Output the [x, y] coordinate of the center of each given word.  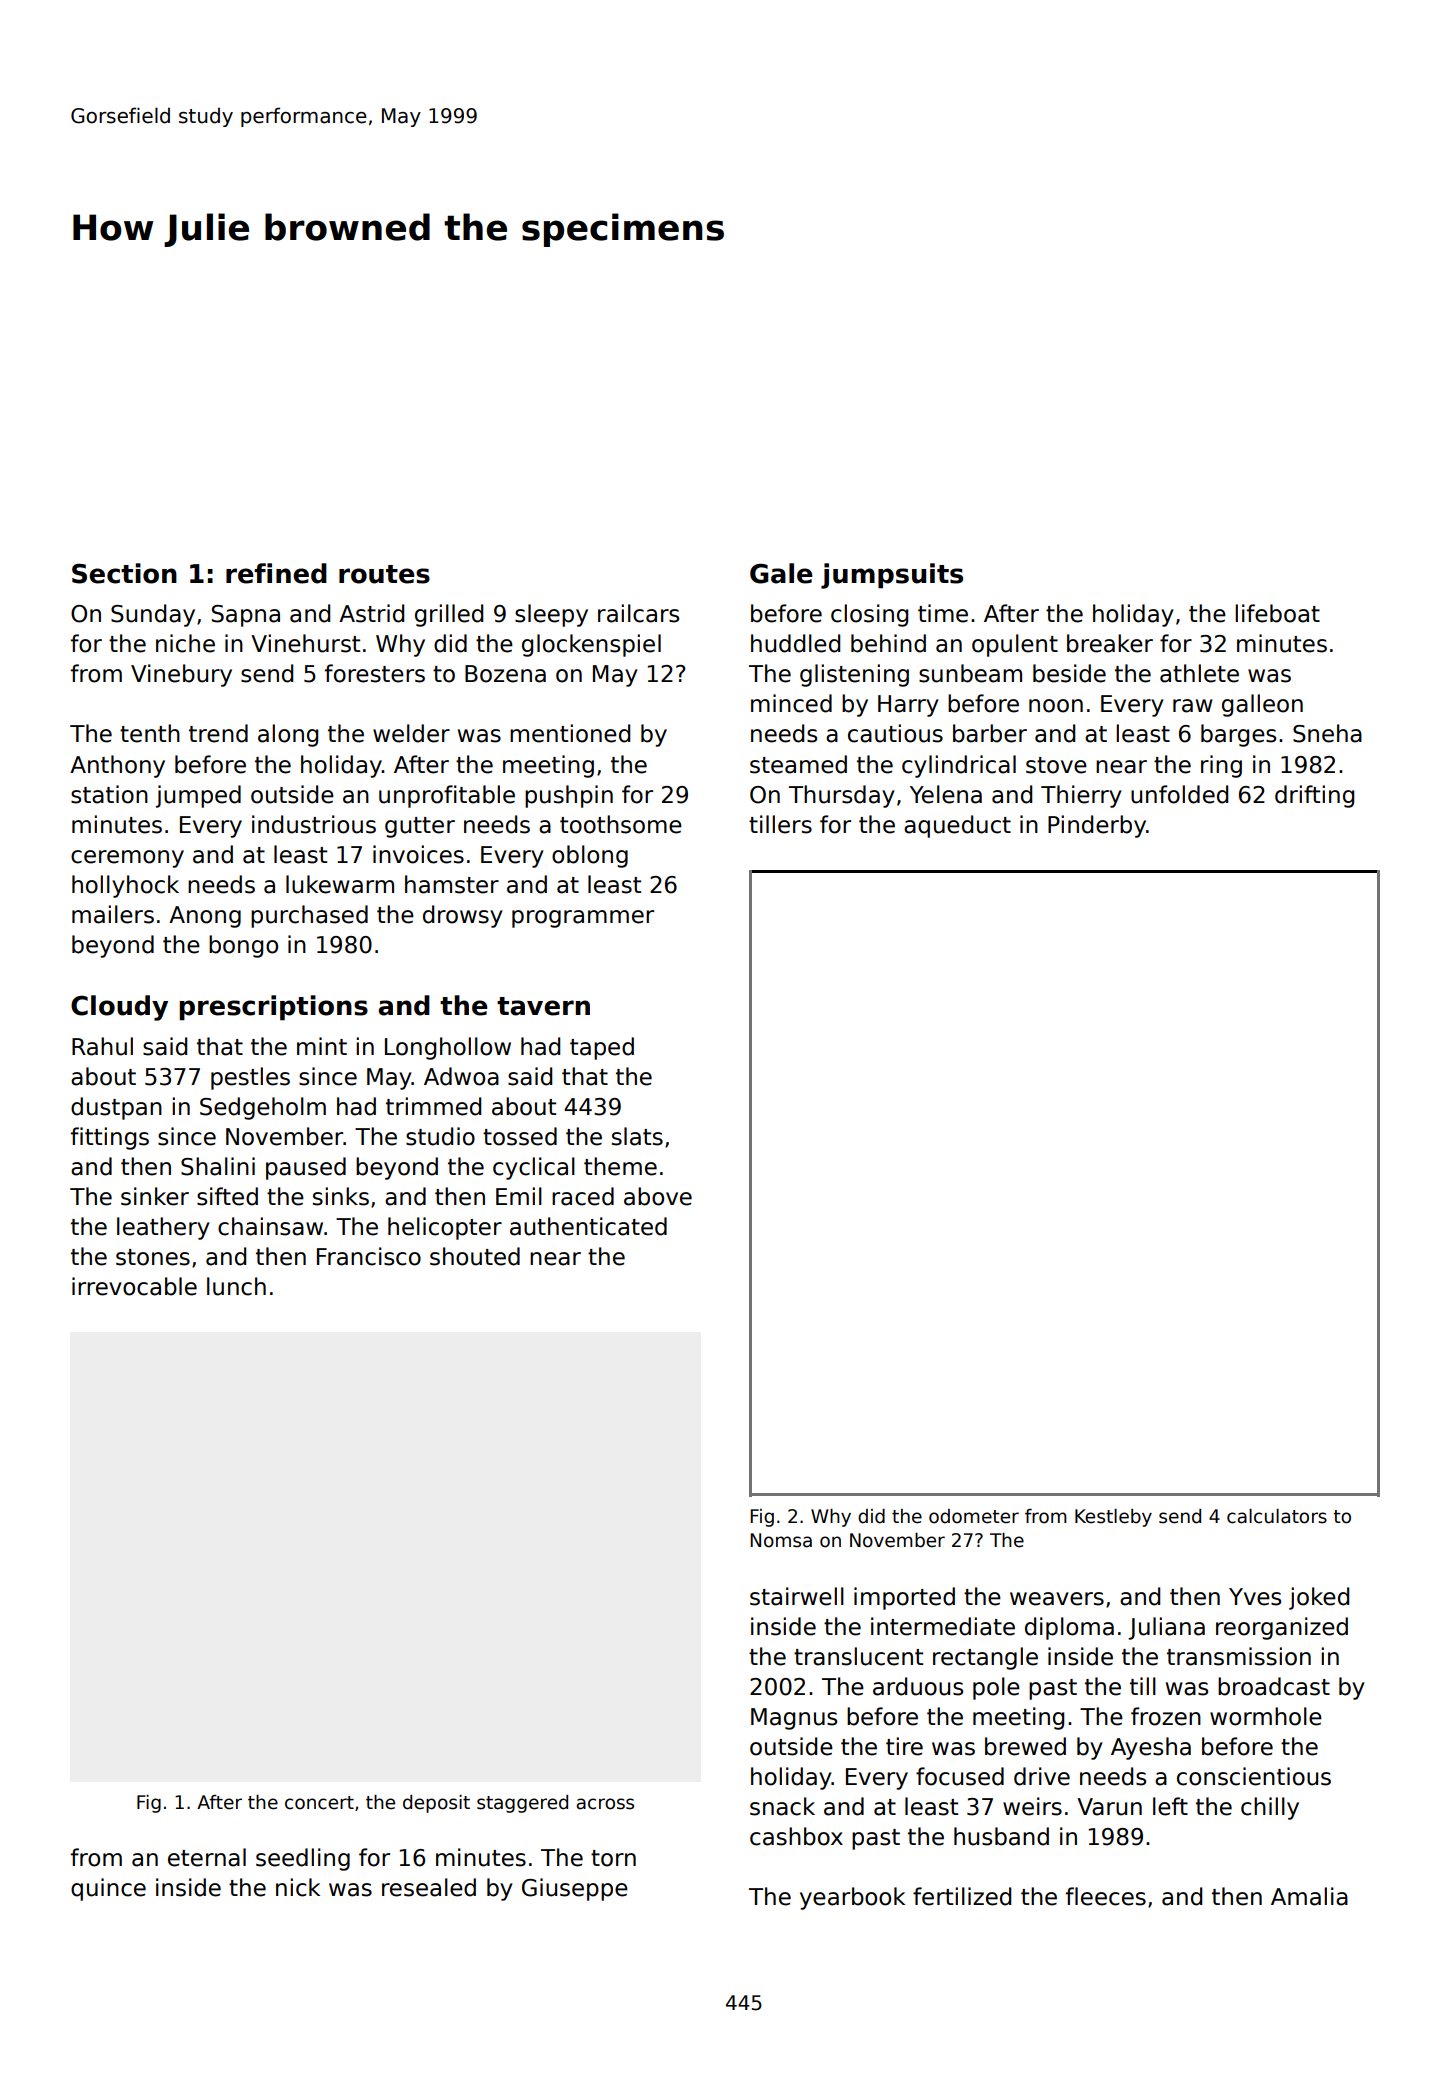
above [658, 1196]
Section [124, 573]
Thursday [842, 796]
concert [319, 1803]
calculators [1277, 1516]
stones [153, 1257]
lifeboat [1277, 613]
